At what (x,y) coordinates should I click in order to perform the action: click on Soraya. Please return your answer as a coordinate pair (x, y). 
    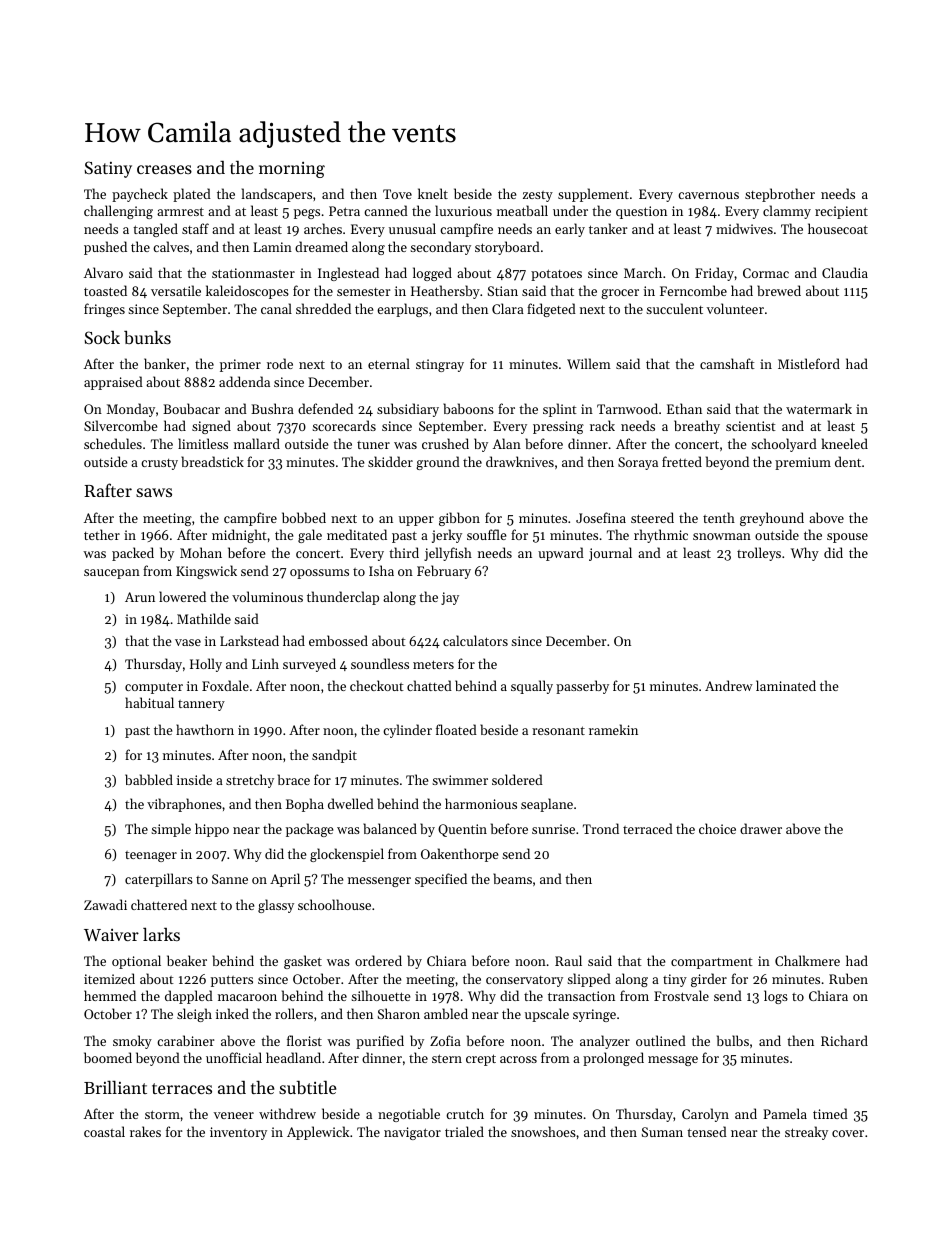
    Looking at the image, I should click on (638, 463).
